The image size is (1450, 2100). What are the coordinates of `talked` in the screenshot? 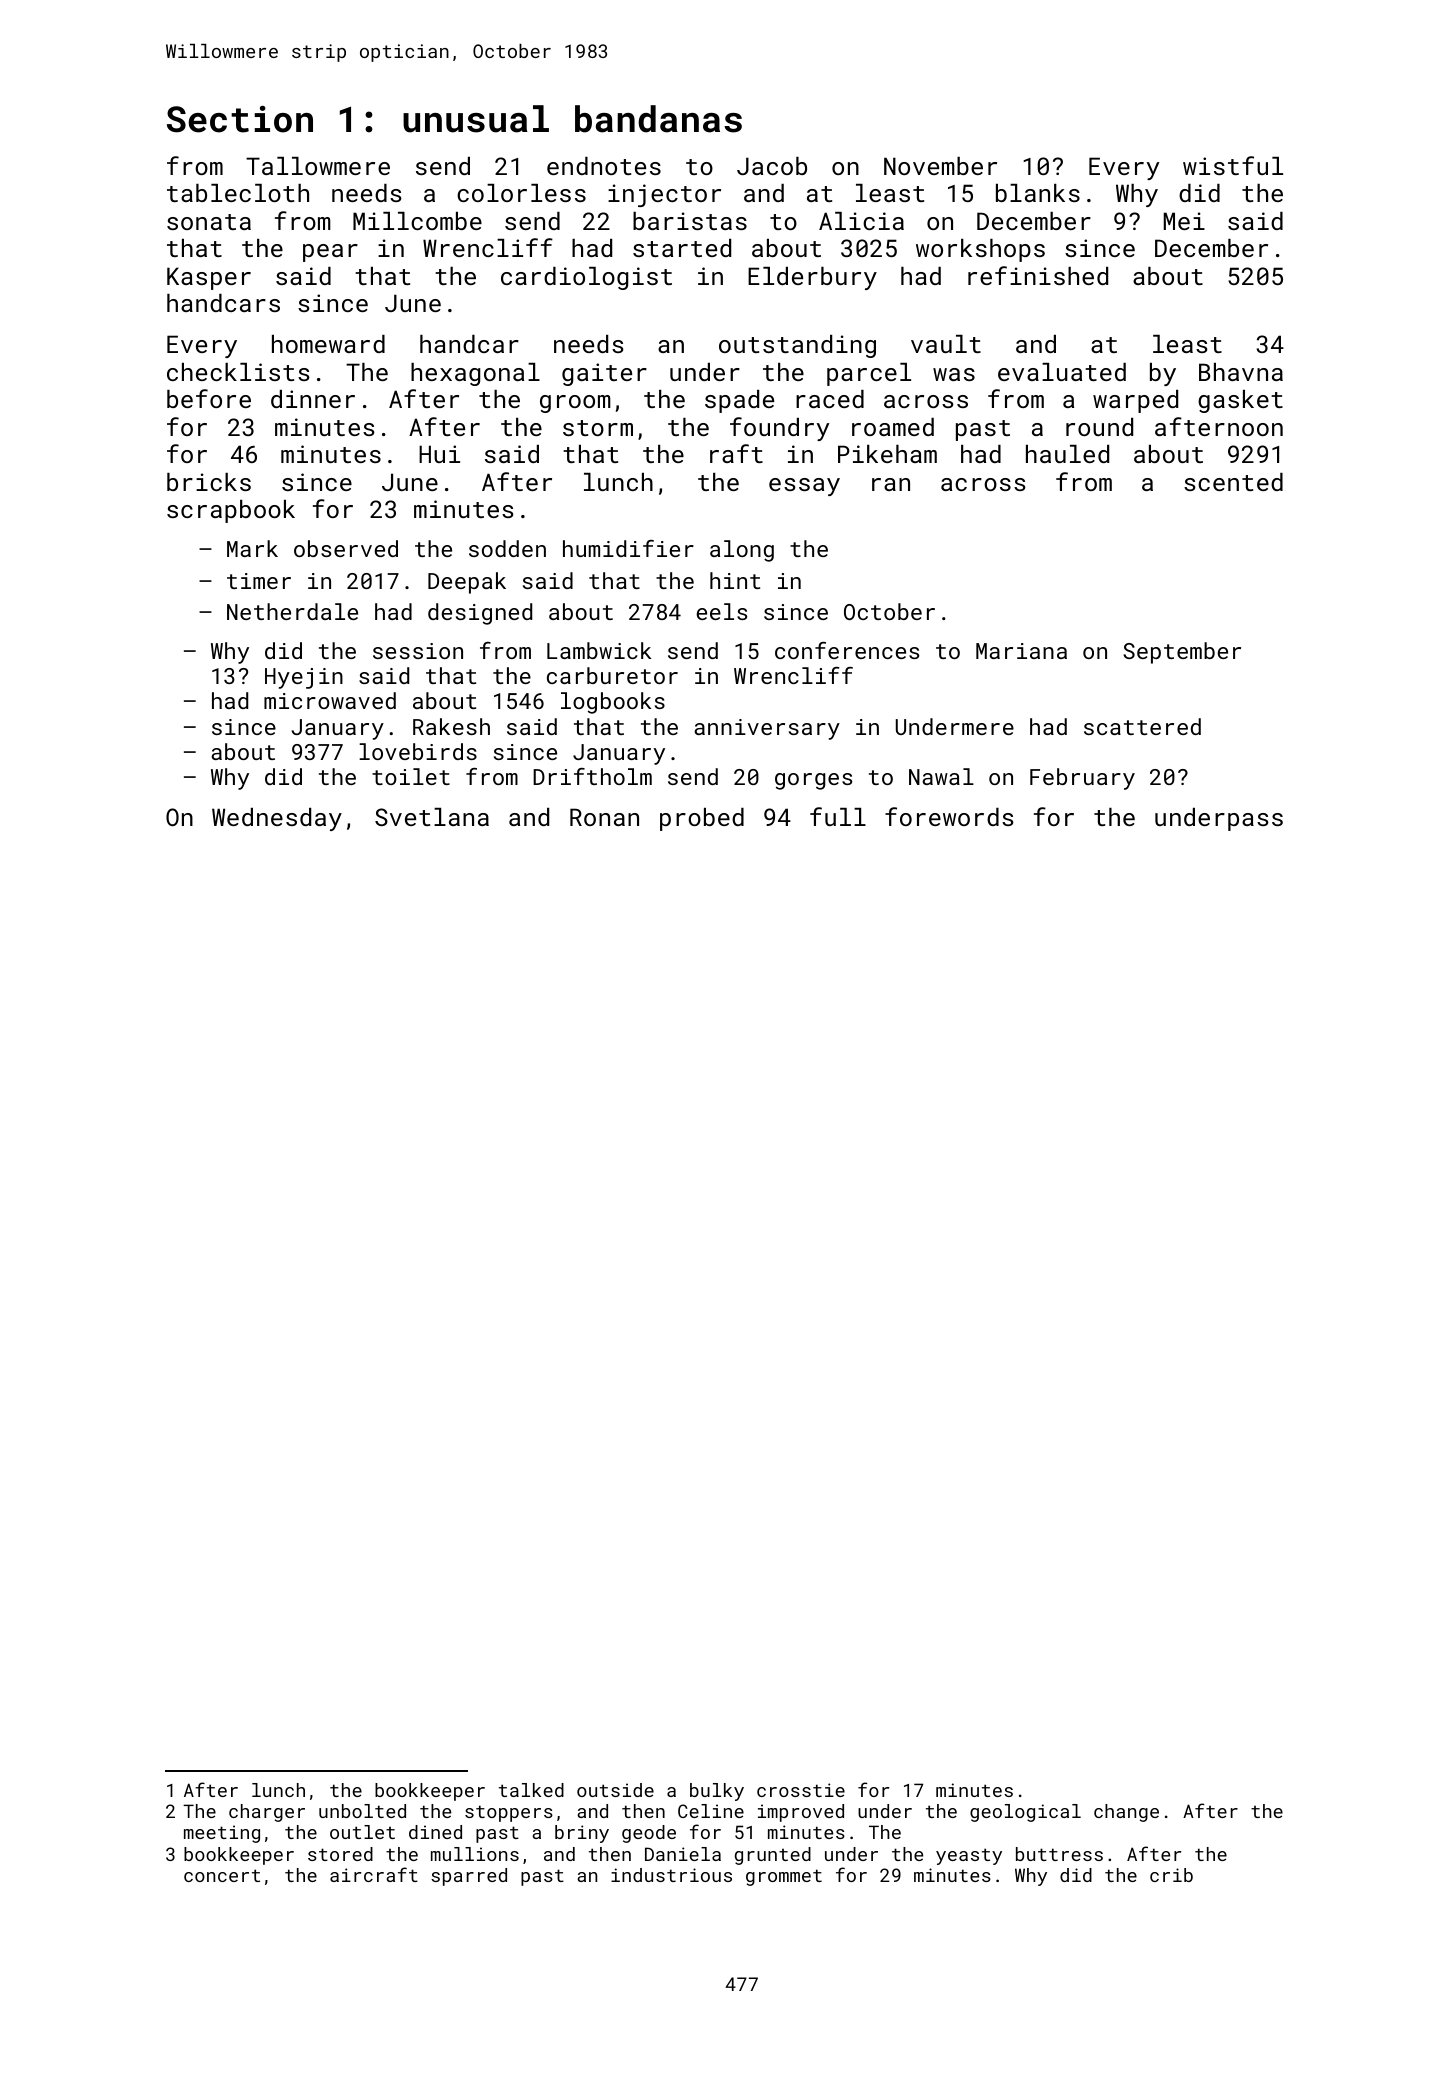 It's located at (531, 1790).
